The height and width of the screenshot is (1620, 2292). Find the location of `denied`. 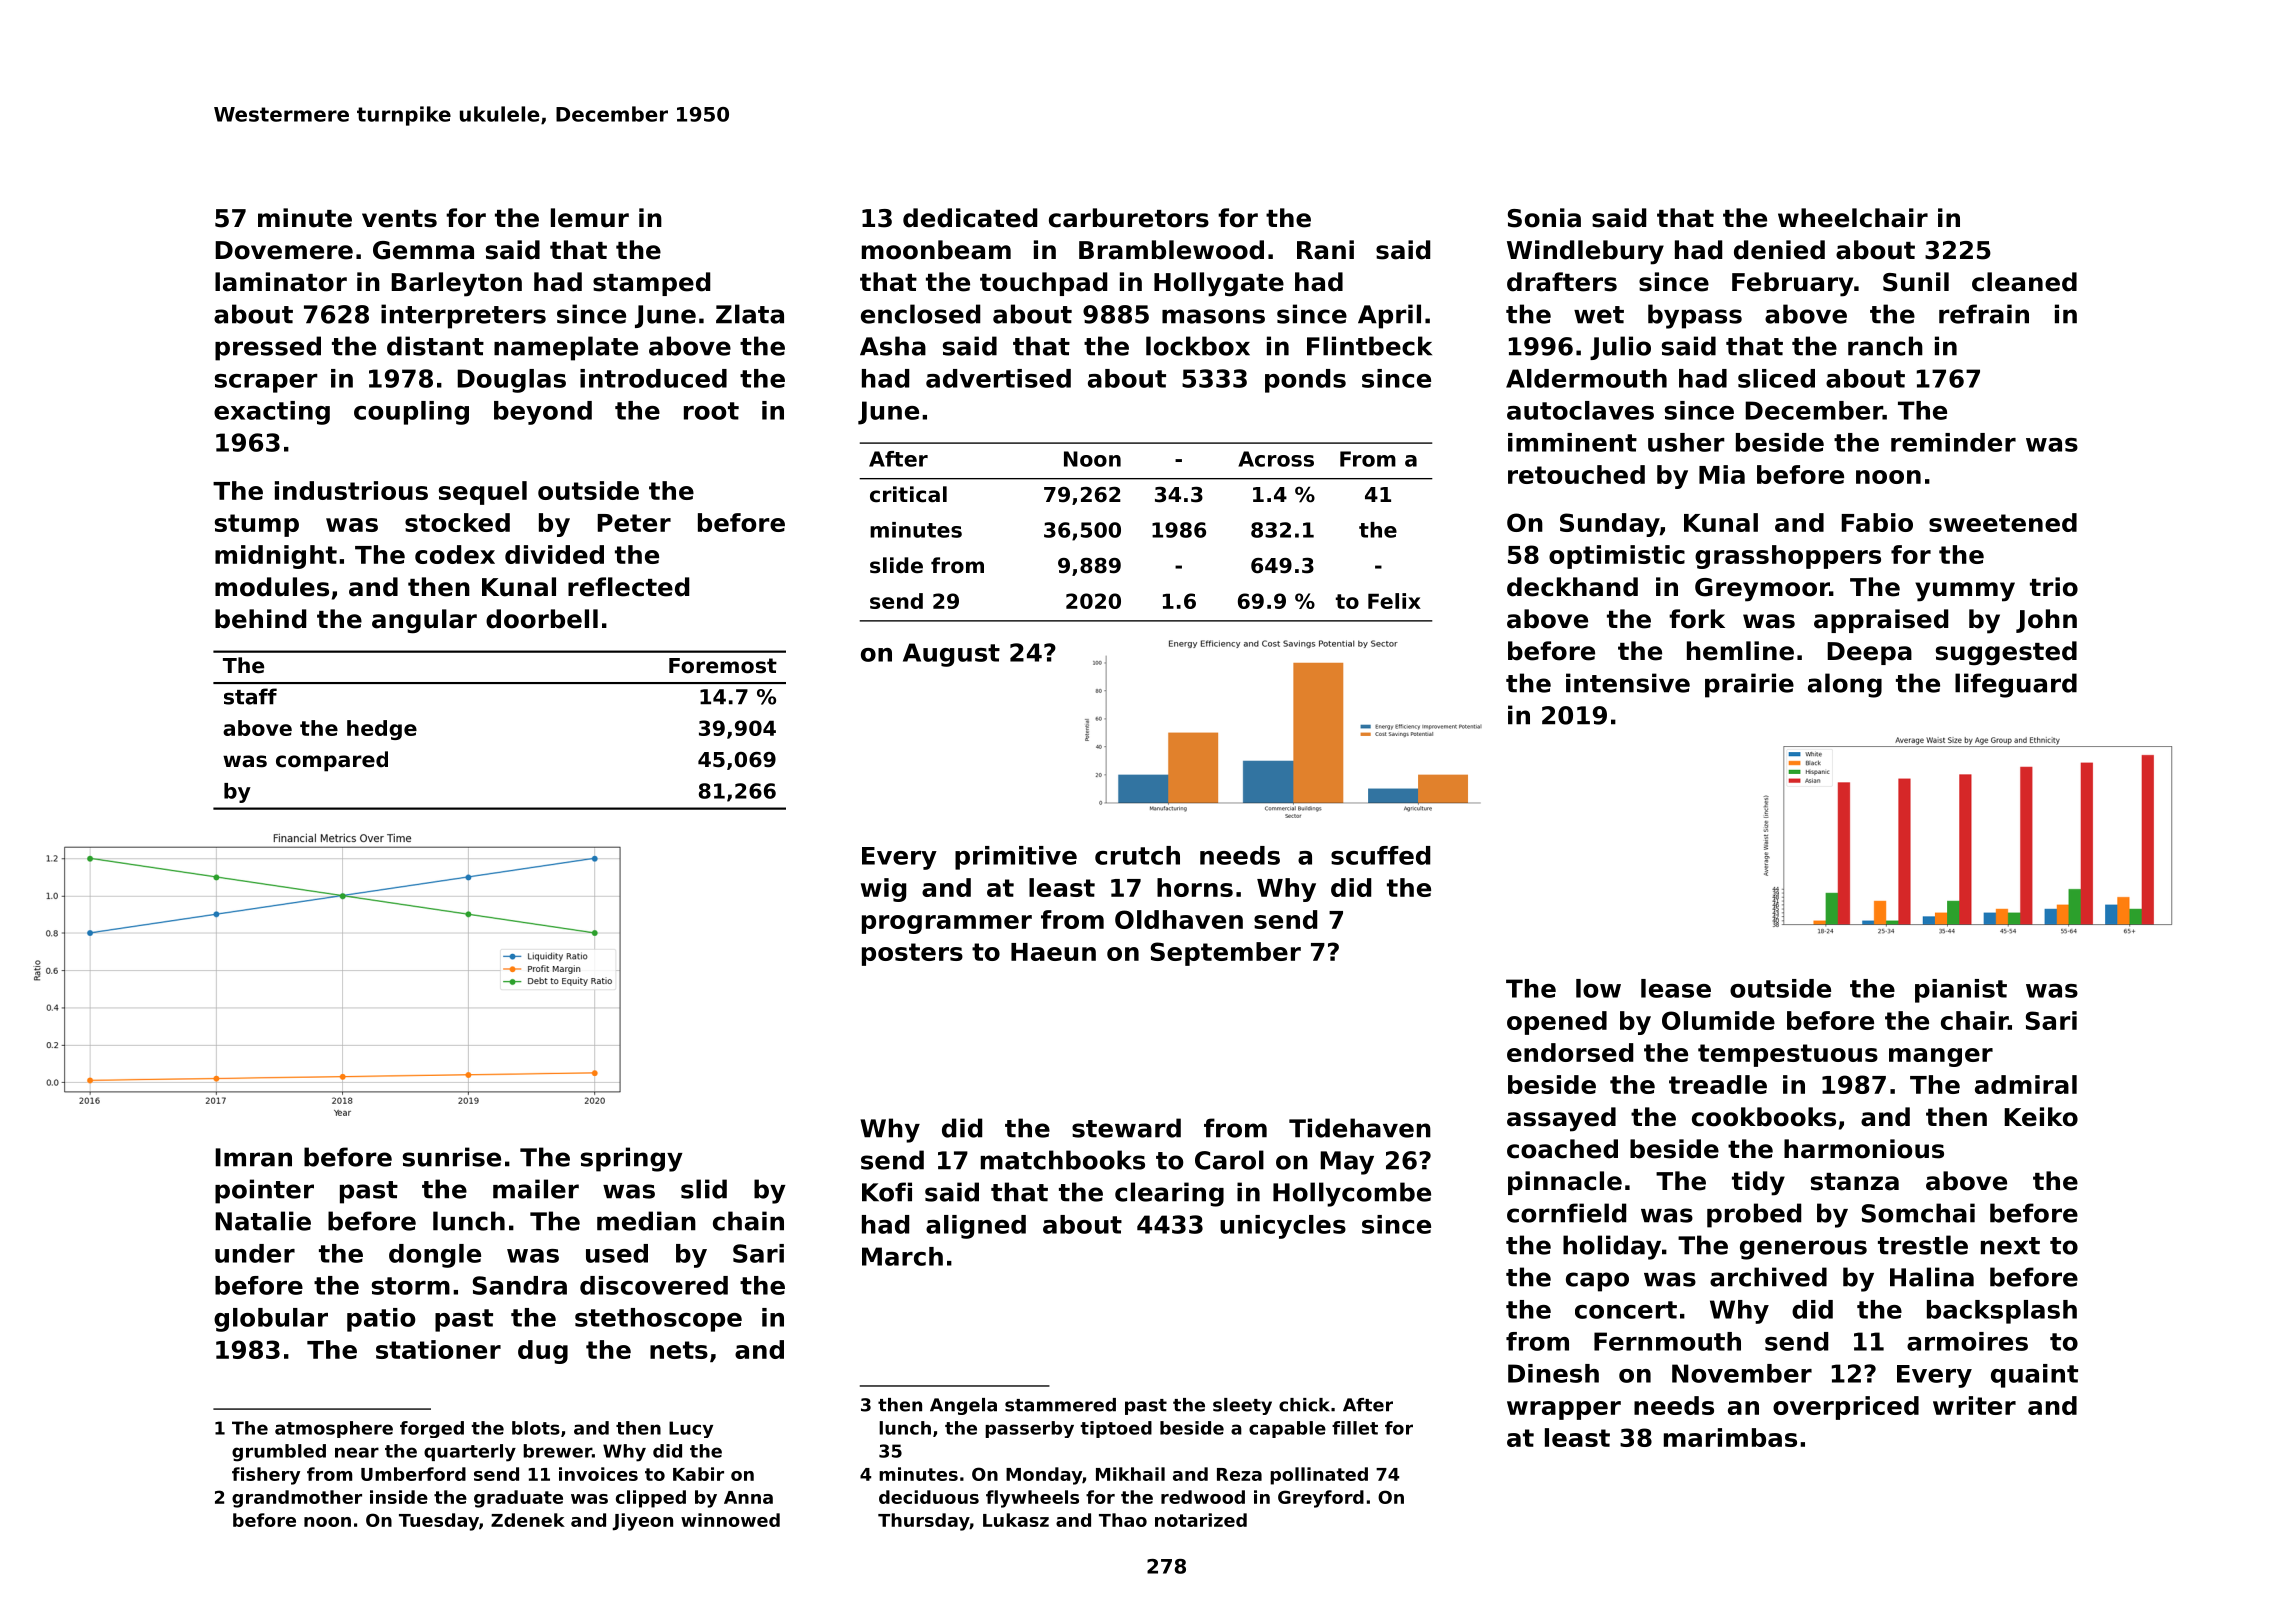

denied is located at coordinates (1779, 250).
